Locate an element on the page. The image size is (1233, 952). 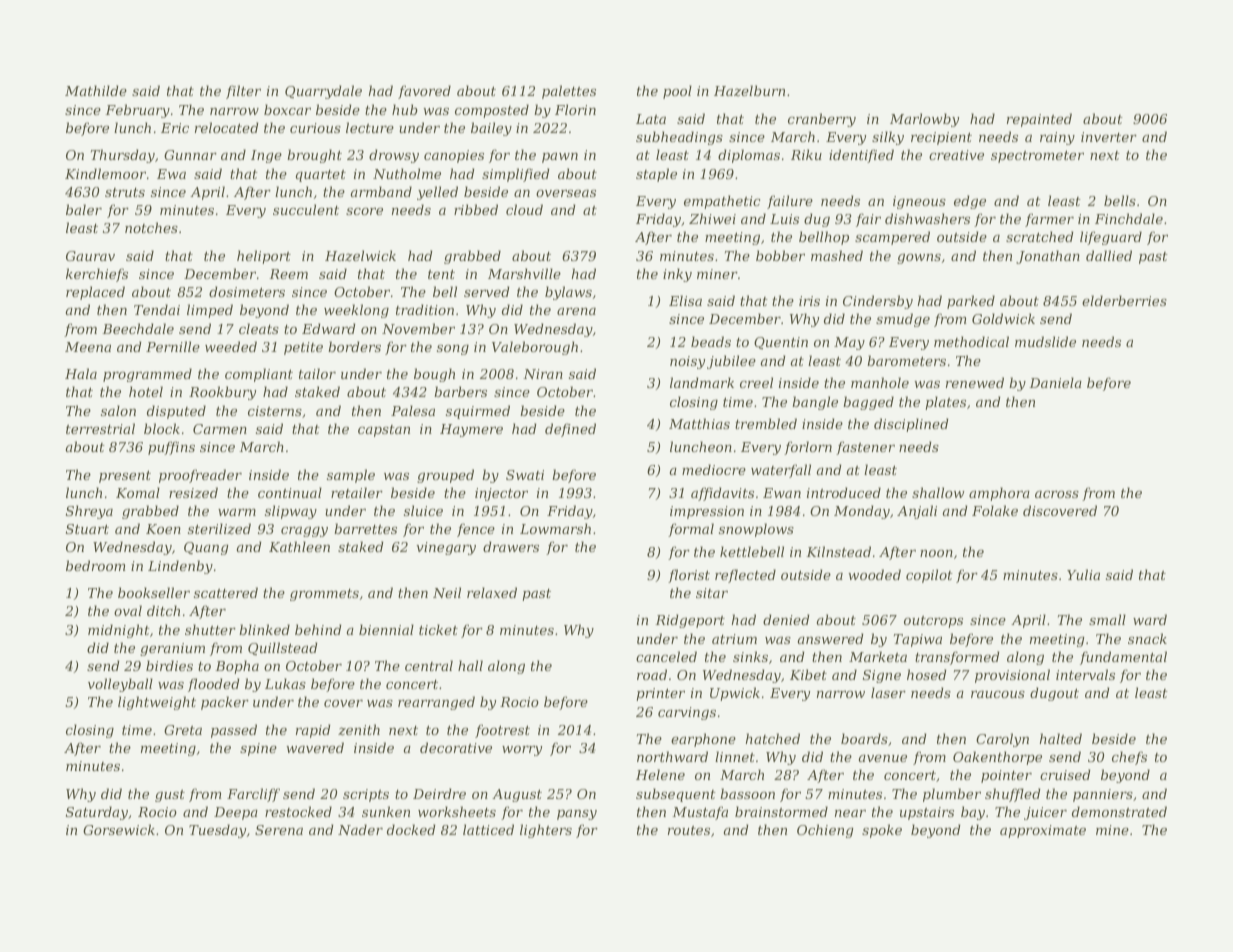
laser is located at coordinates (888, 692).
